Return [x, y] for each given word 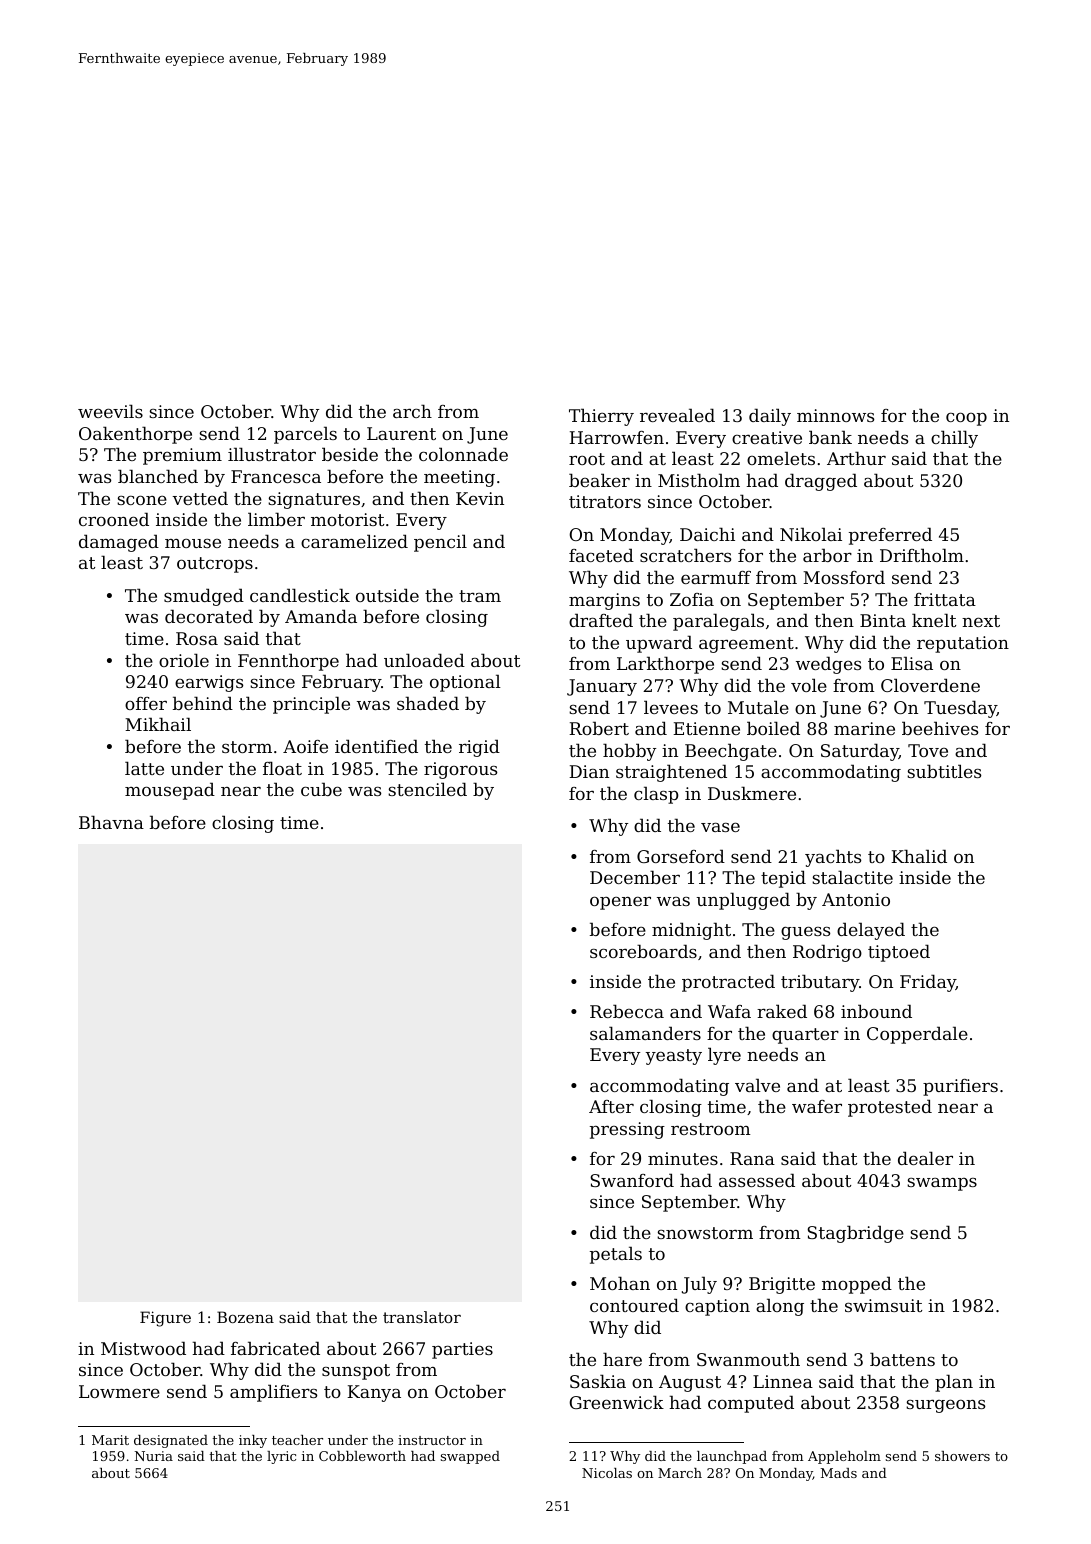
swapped [470, 1457]
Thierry [601, 417]
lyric [281, 1457]
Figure [165, 1319]
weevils [110, 411]
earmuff [716, 577]
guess [805, 933]
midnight [691, 931]
